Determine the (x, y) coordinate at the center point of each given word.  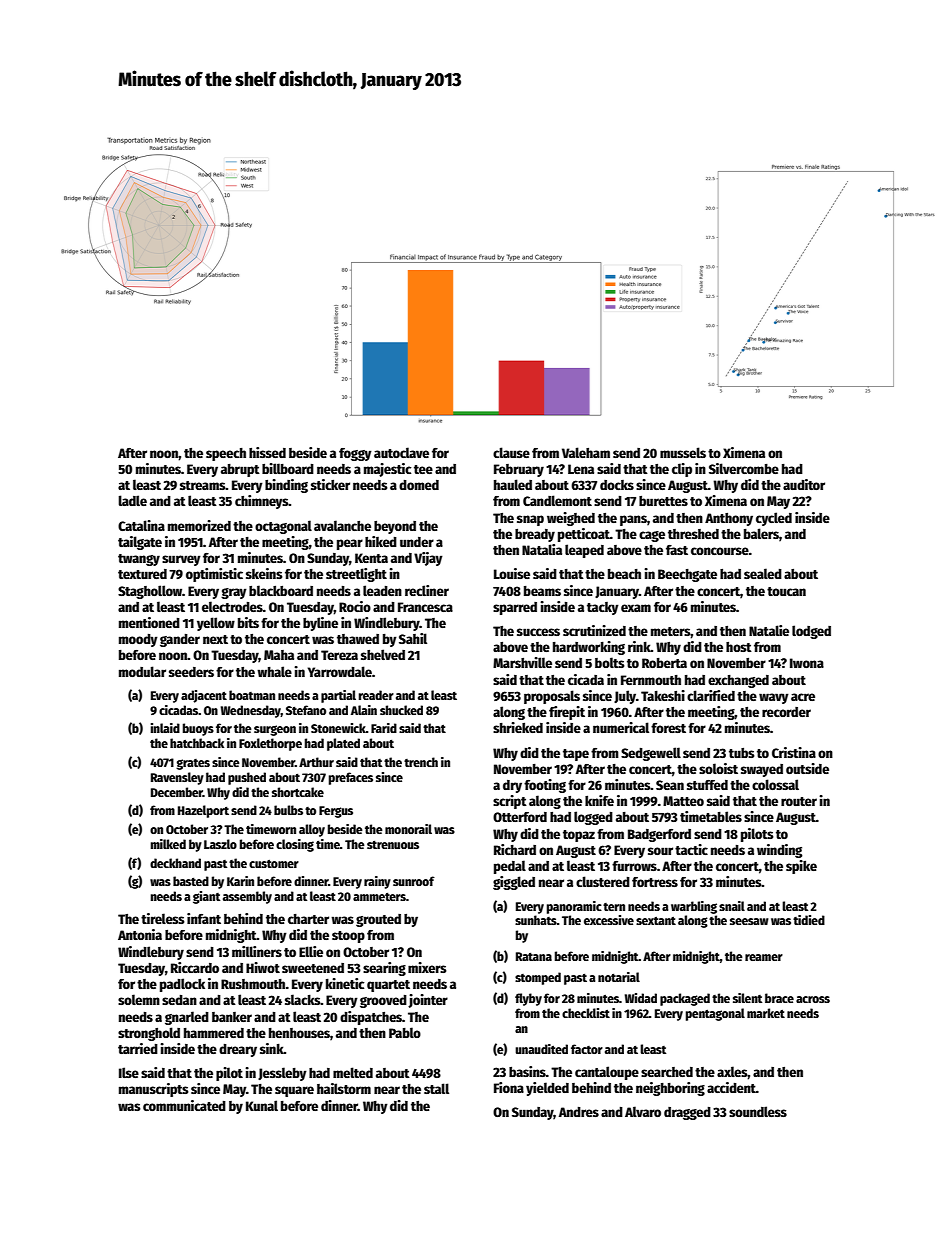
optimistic (214, 575)
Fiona (509, 1087)
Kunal (262, 1105)
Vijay (428, 559)
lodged (811, 632)
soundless (758, 1111)
